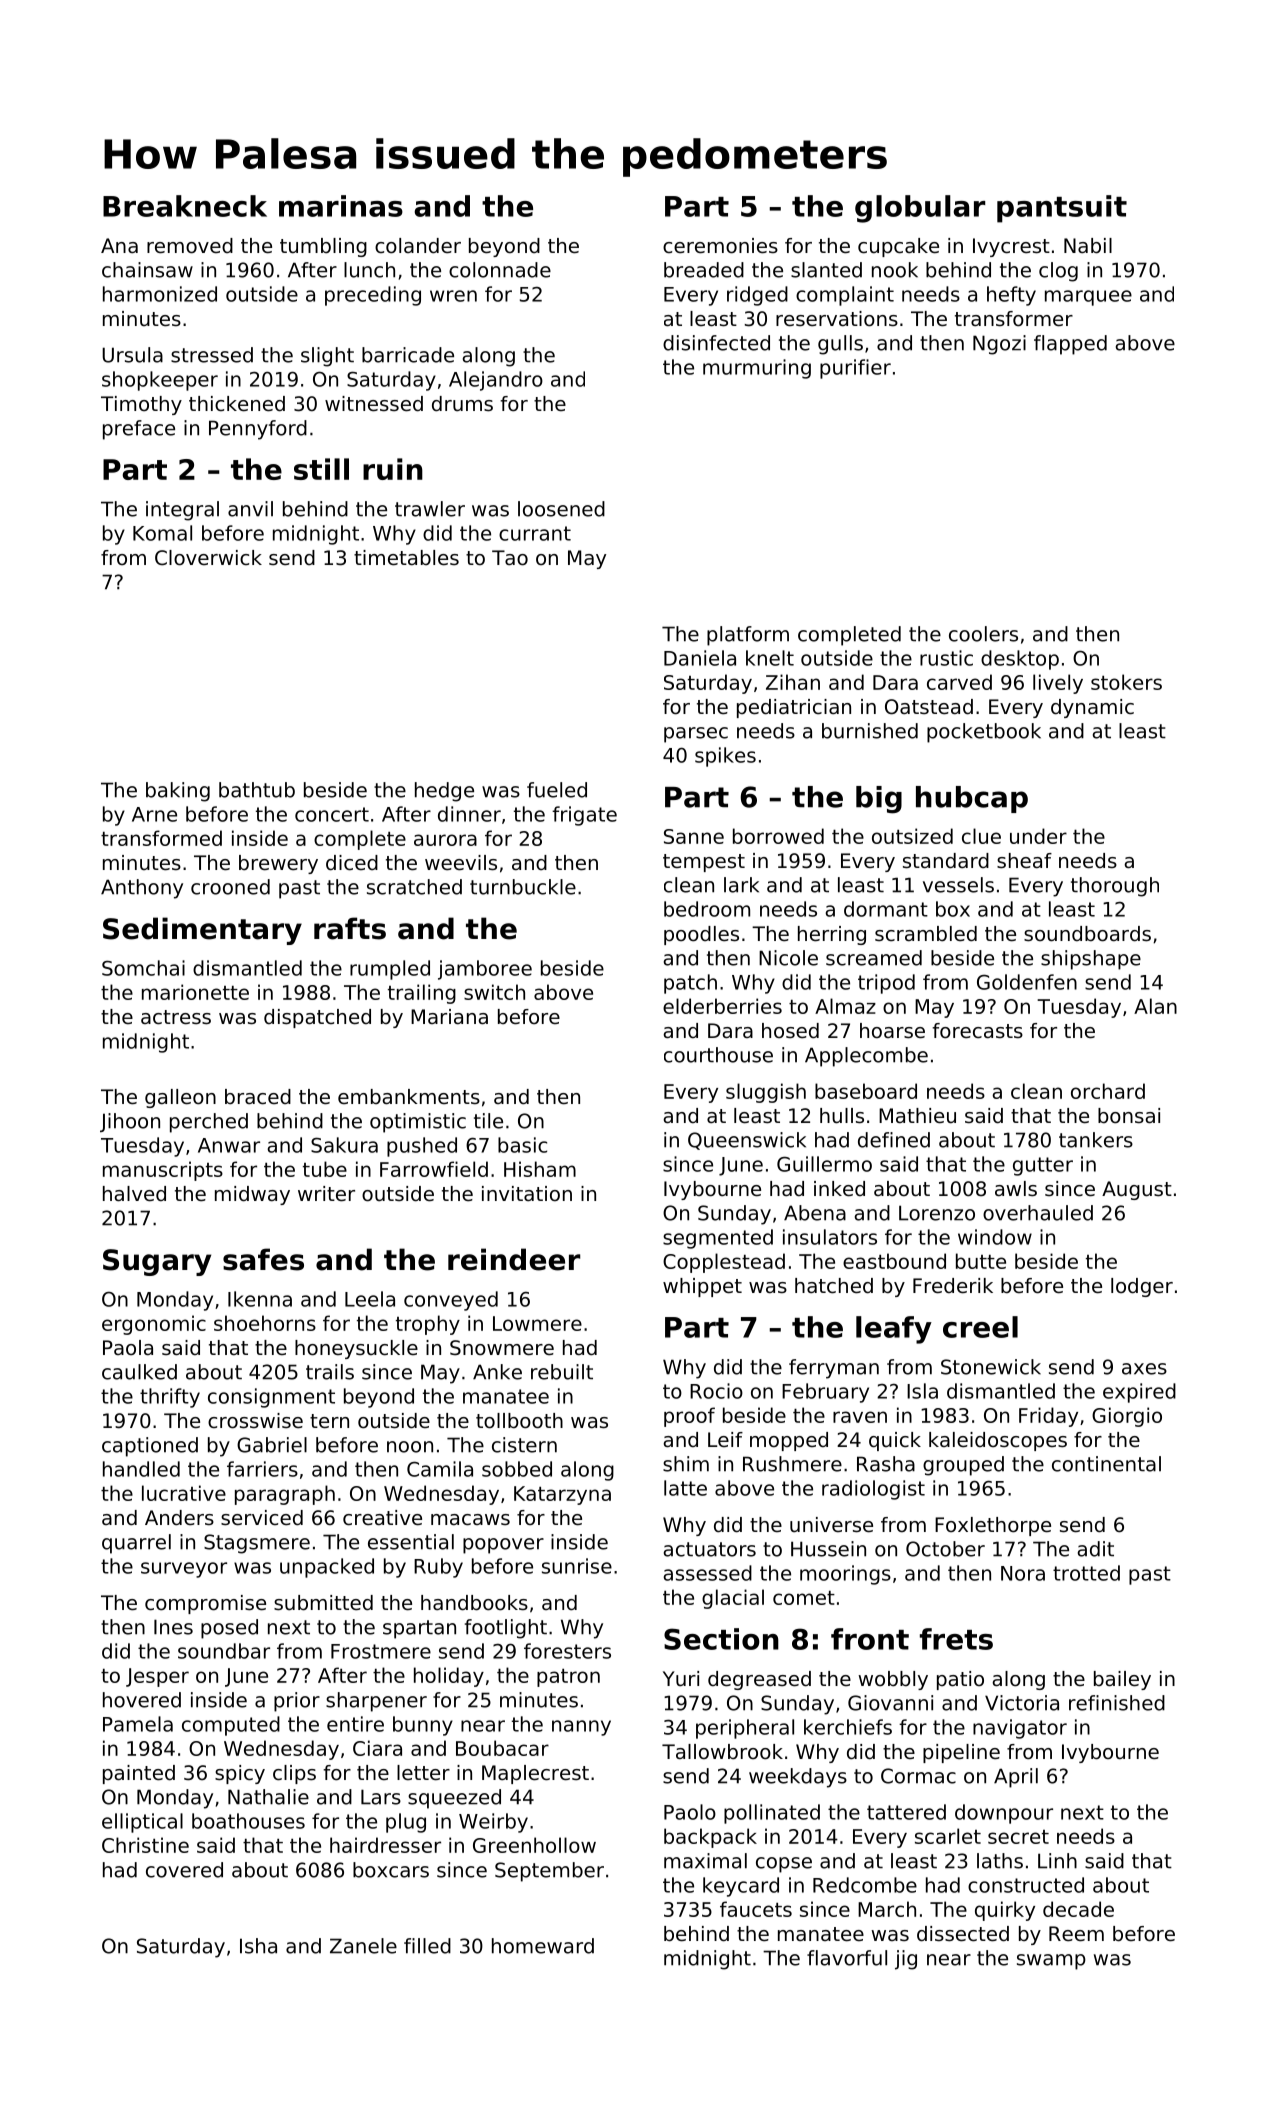  What do you see at coordinates (185, 206) in the page?
I see `Breakneck` at bounding box center [185, 206].
